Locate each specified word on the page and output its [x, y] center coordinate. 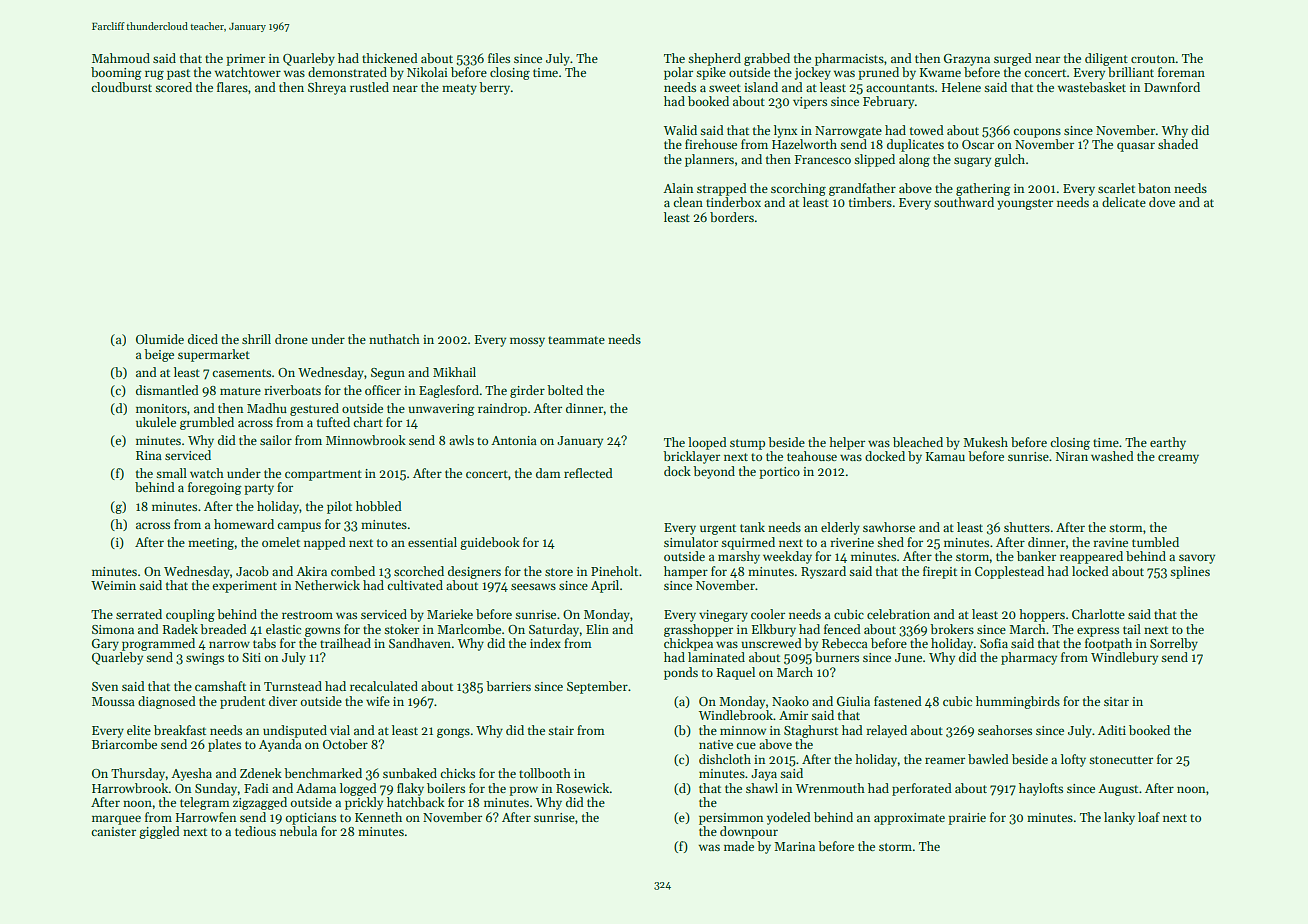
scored [173, 87]
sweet [725, 88]
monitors [161, 408]
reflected [588, 473]
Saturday [554, 630]
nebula [298, 831]
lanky [1119, 818]
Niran [1072, 456]
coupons [1037, 133]
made [739, 846]
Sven [105, 686]
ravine [1111, 542]
